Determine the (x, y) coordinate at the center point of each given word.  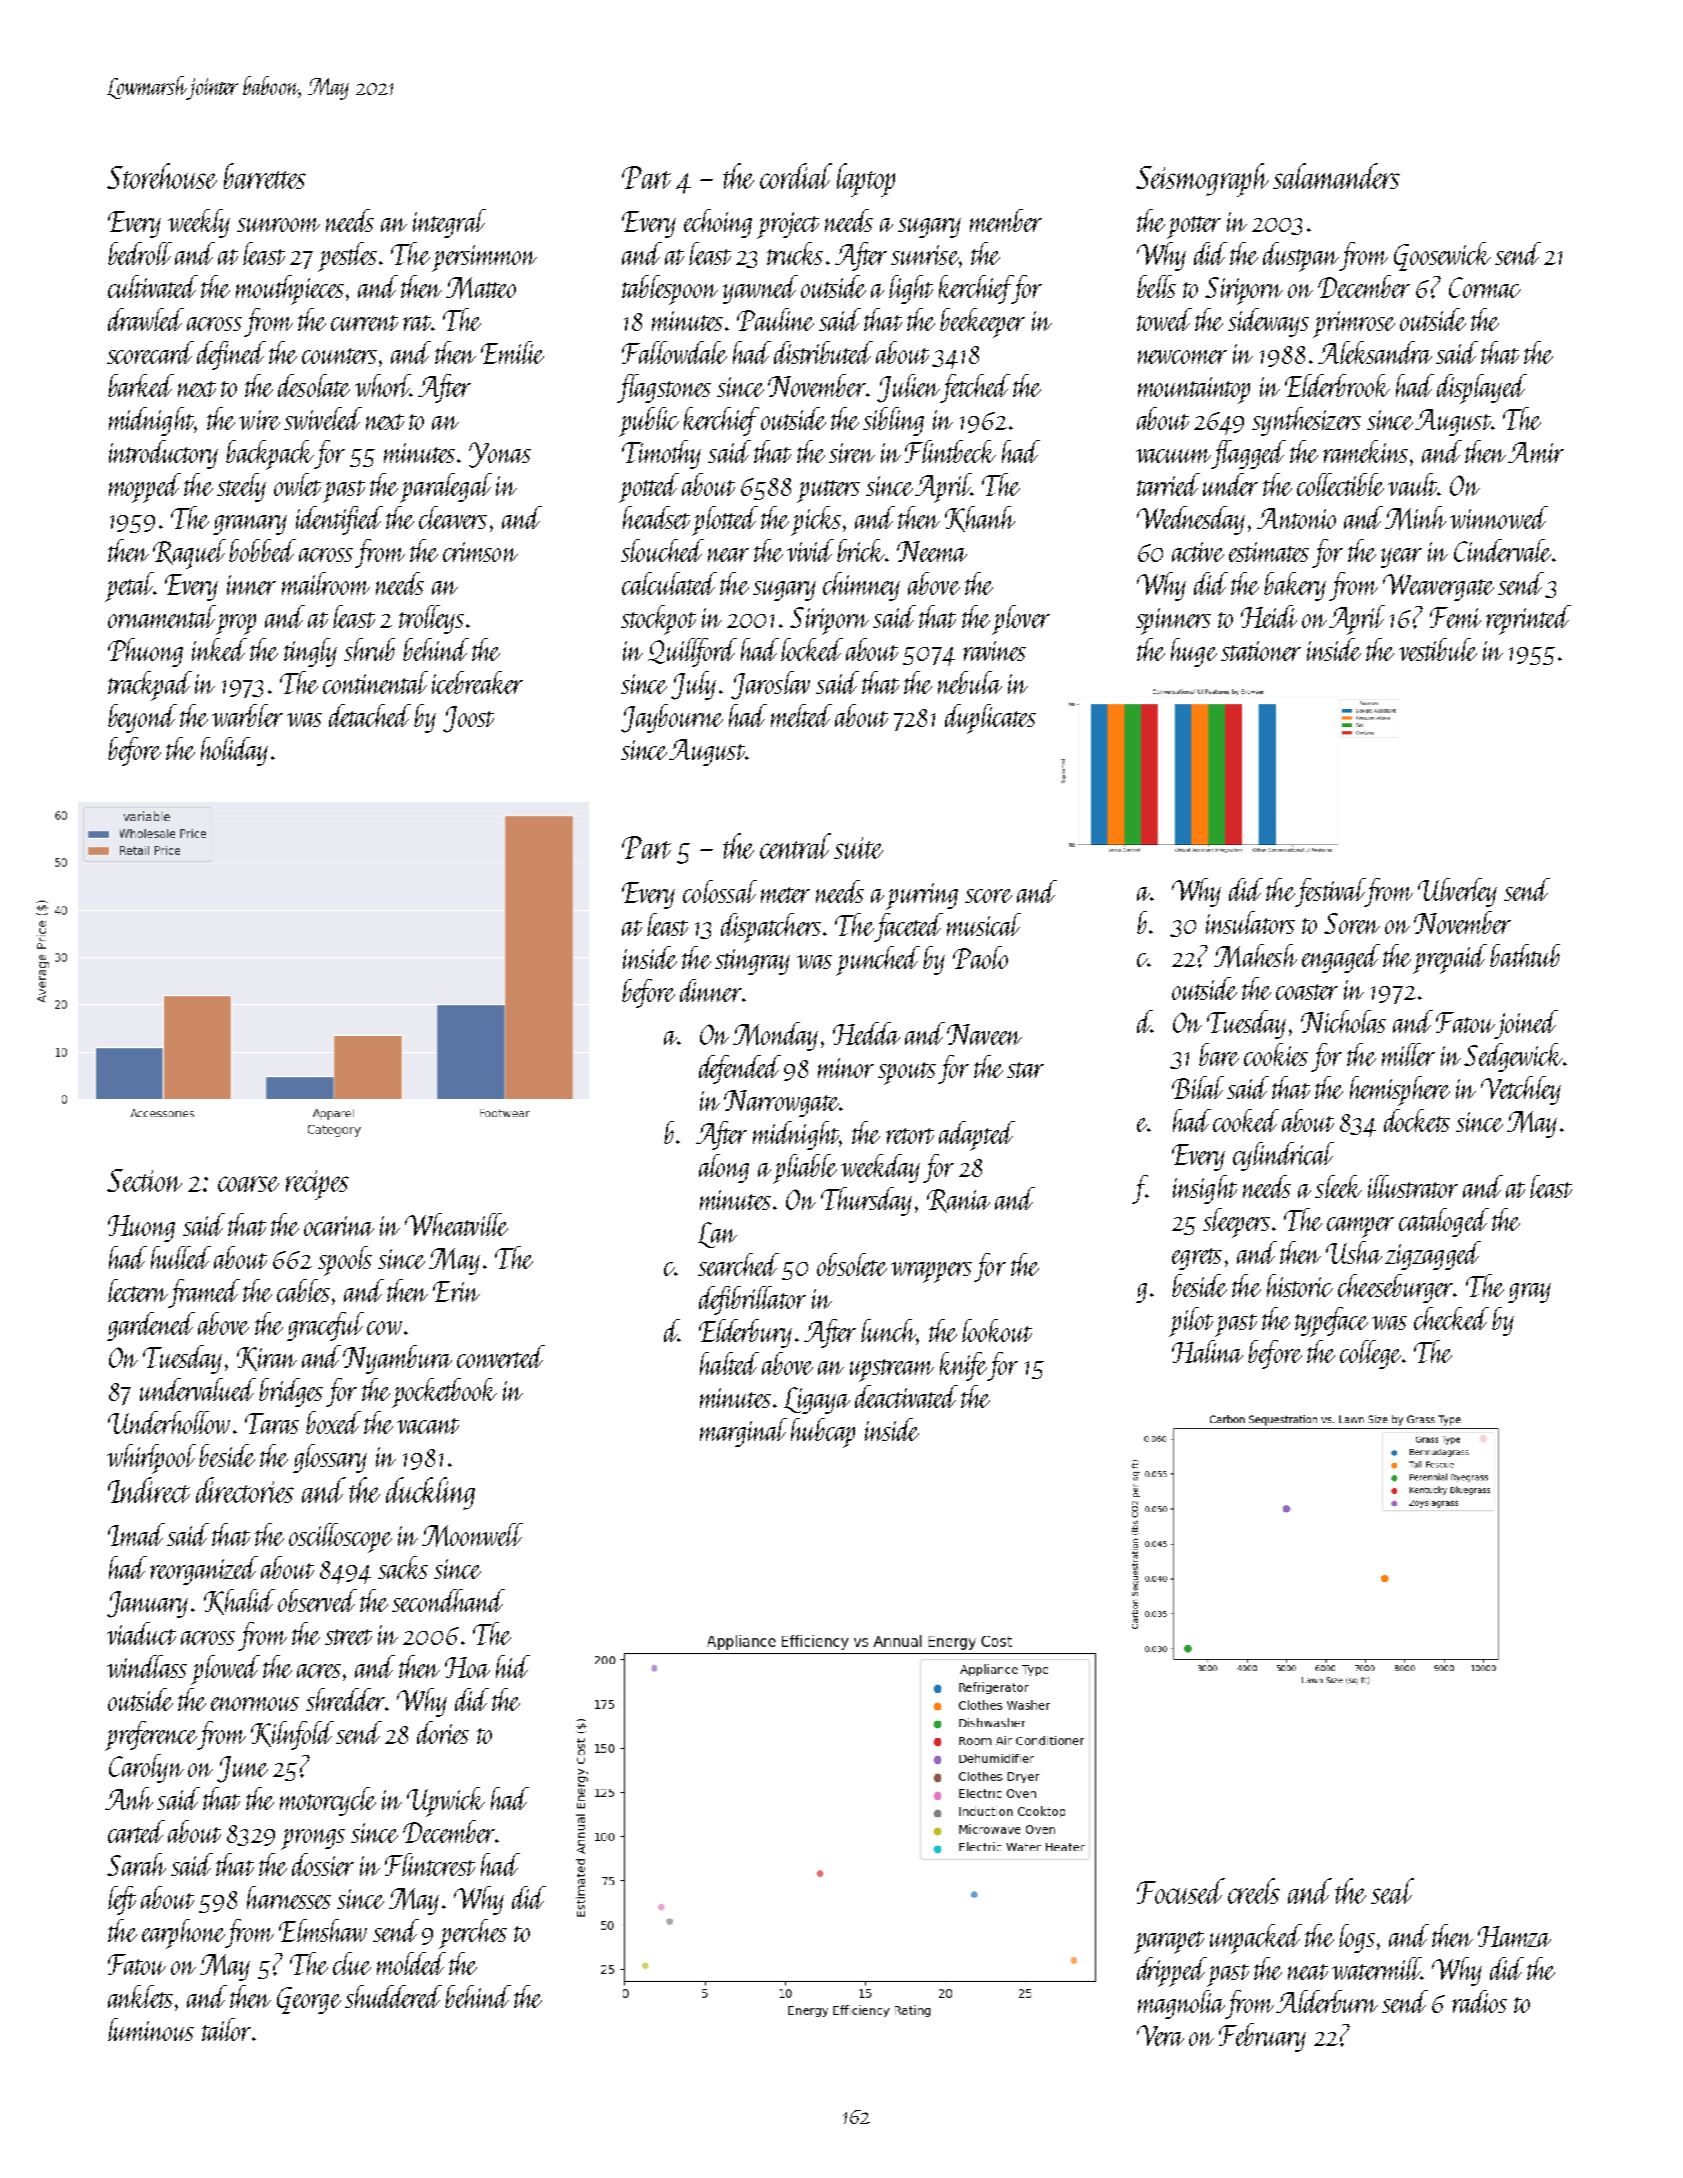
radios (1479, 2001)
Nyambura (397, 1359)
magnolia (1182, 2004)
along (724, 1168)
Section (144, 1180)
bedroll (140, 253)
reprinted (1528, 620)
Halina (1207, 1351)
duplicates (990, 719)
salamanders (1336, 176)
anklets (140, 1996)
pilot (1191, 1322)
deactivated (906, 1396)
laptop (866, 180)
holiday (234, 751)
